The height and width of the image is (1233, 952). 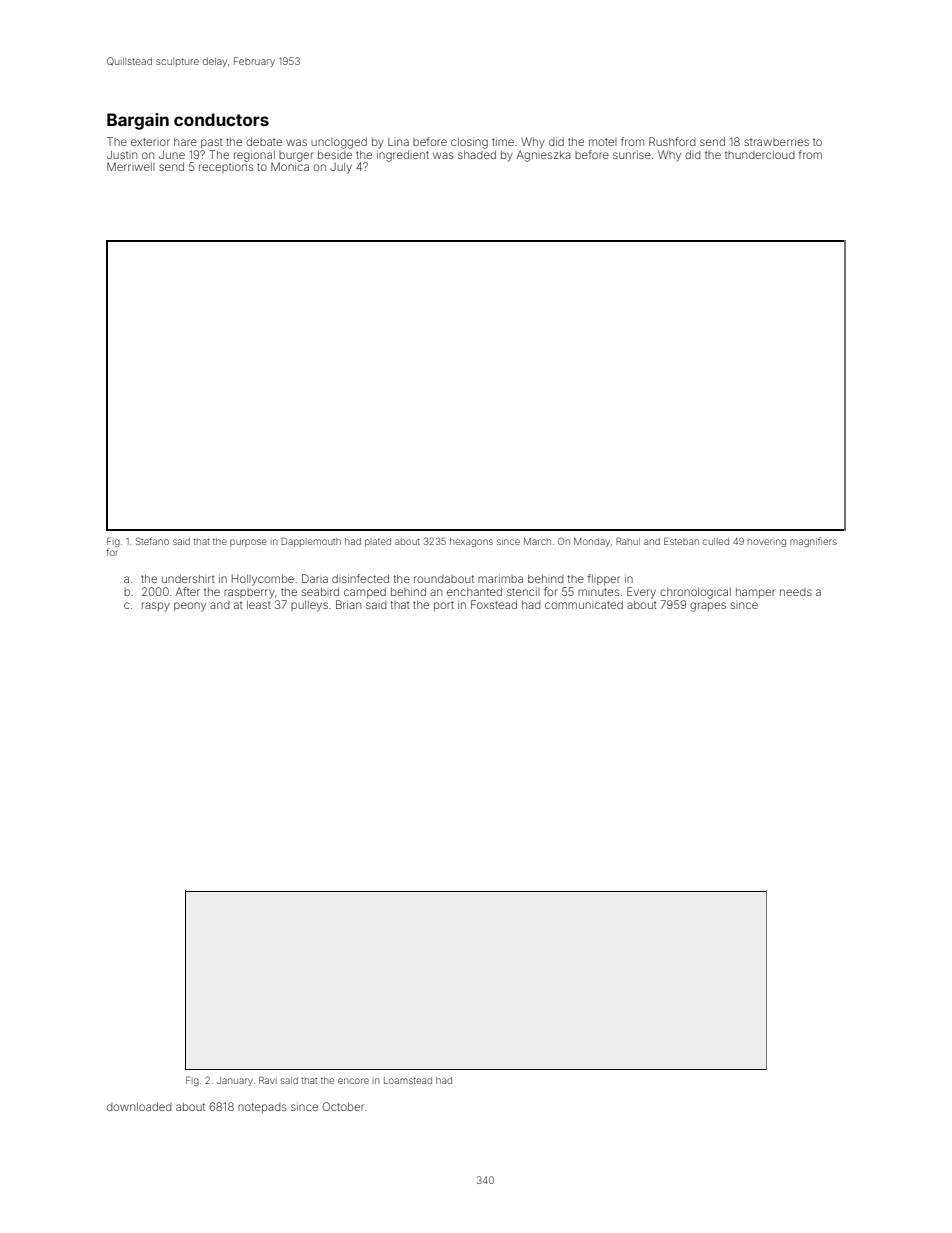 What do you see at coordinates (190, 607) in the image?
I see `peony` at bounding box center [190, 607].
